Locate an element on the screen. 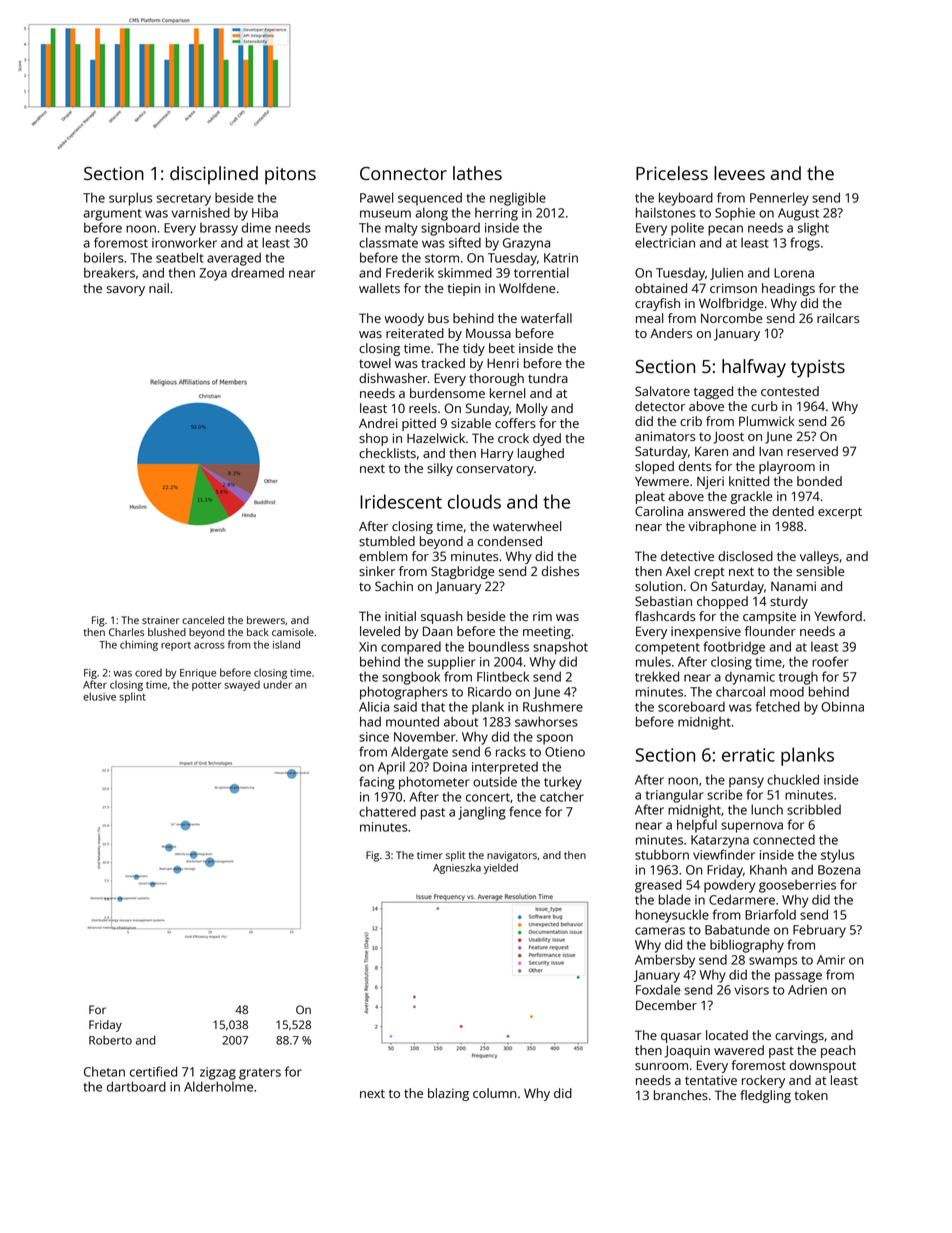 The width and height of the screenshot is (952, 1233). Roberto is located at coordinates (110, 1040).
